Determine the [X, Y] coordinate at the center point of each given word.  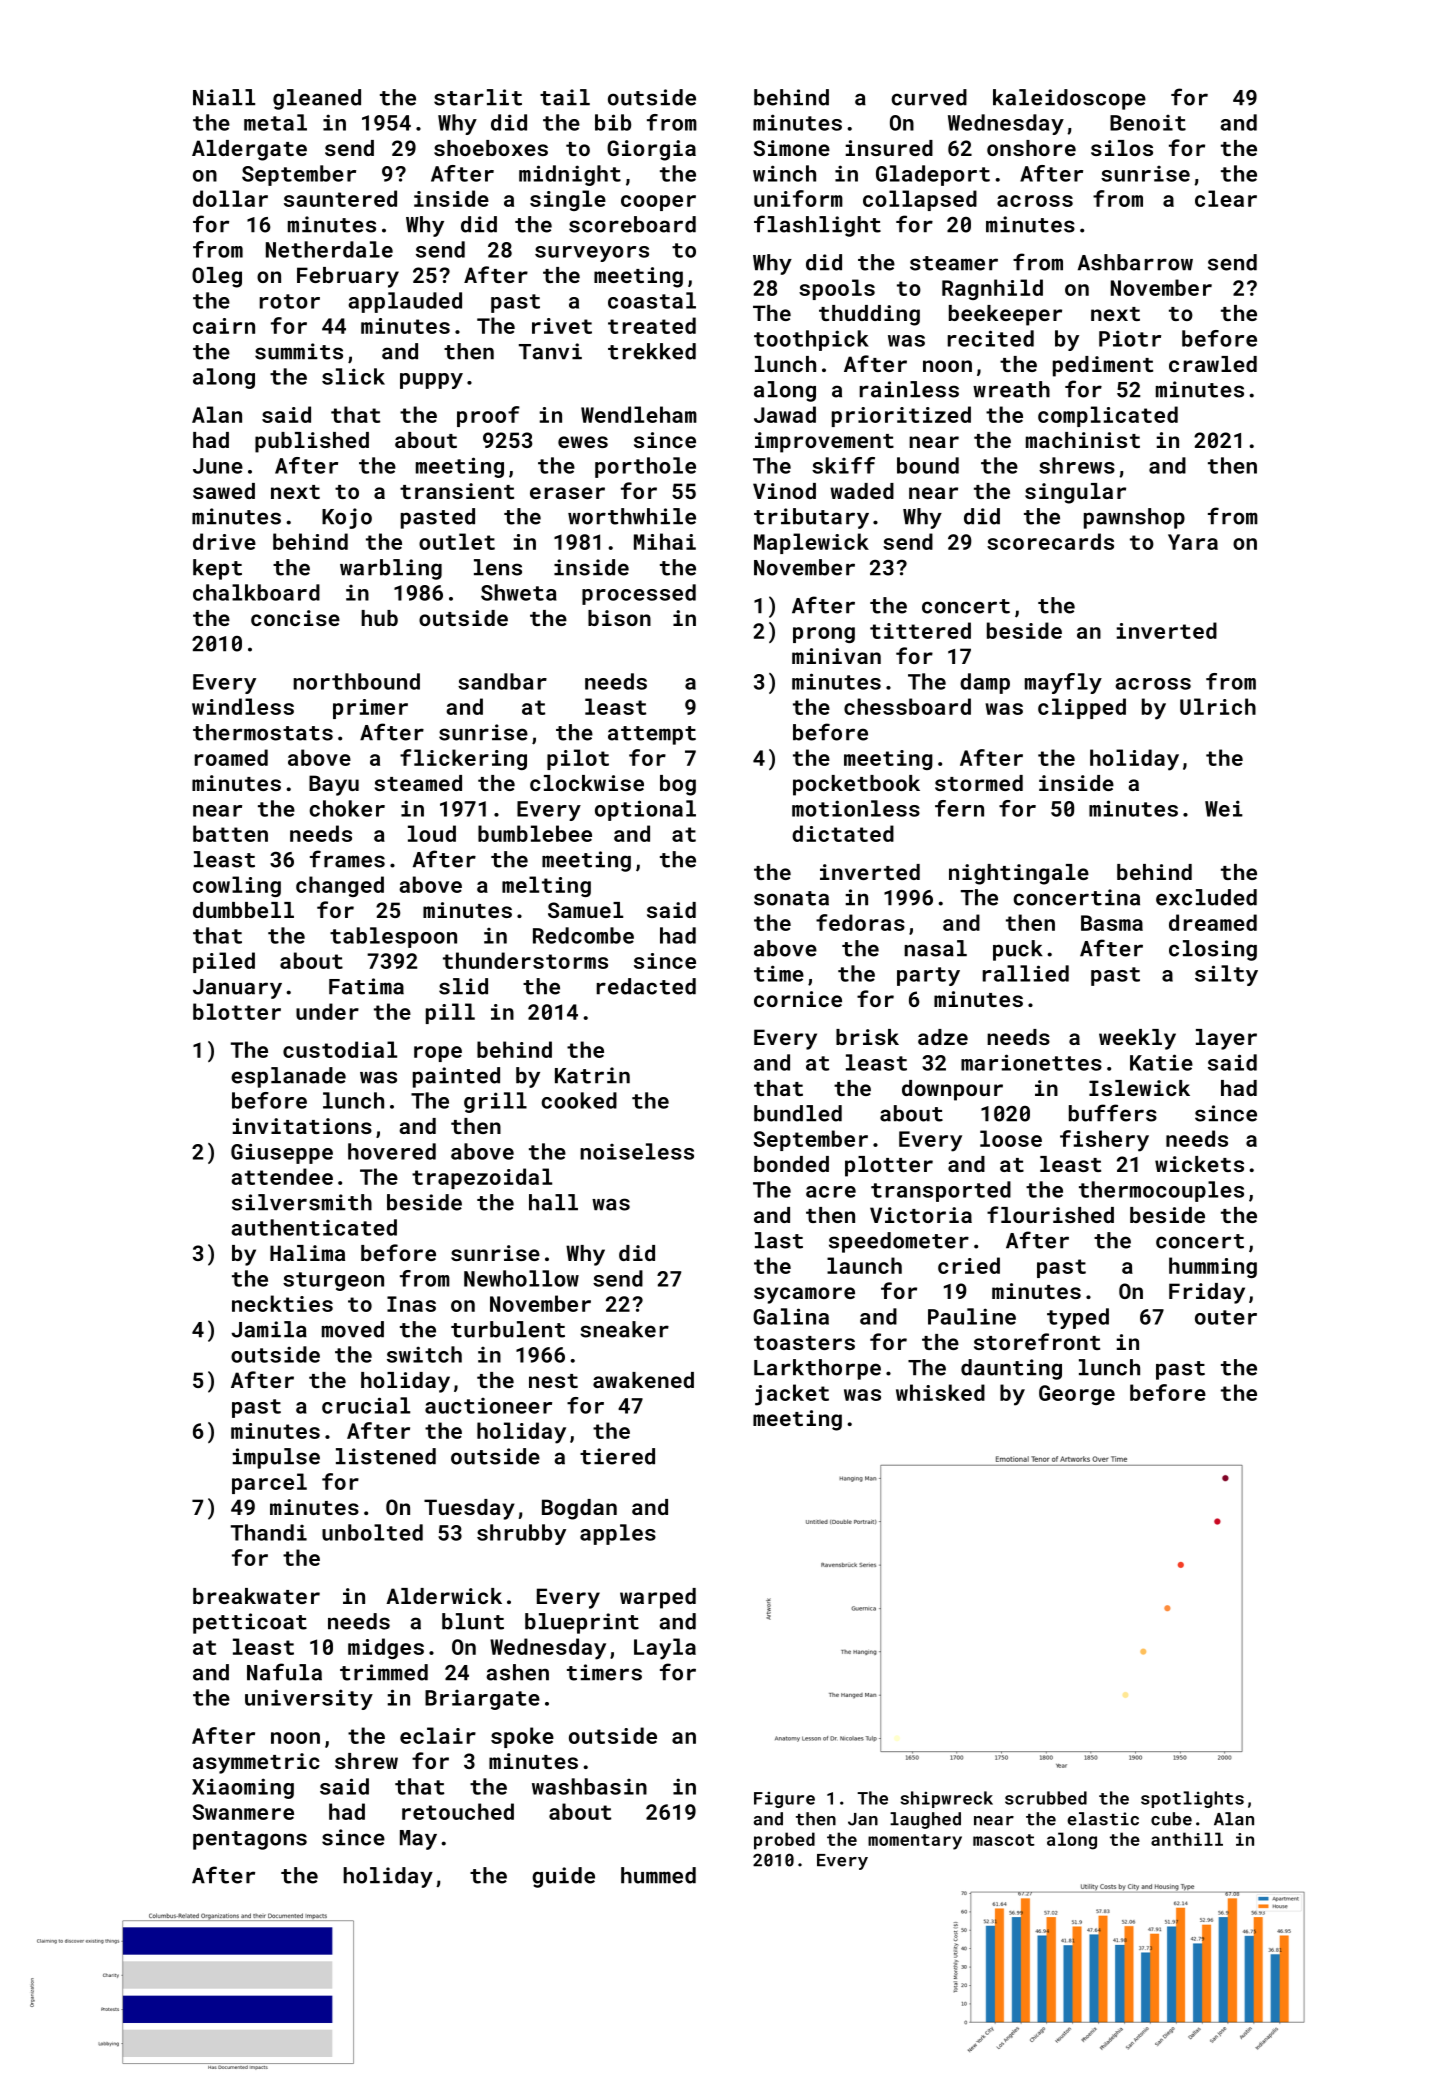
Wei [1224, 808]
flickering [463, 759]
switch [424, 1354]
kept [217, 569]
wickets [1199, 1164]
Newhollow [521, 1278]
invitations [302, 1126]
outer [1226, 1317]
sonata [791, 898]
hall [553, 1202]
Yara [1193, 542]
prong [824, 635]
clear [1226, 198]
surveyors [592, 254]
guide [563, 1877]
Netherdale [329, 249]
